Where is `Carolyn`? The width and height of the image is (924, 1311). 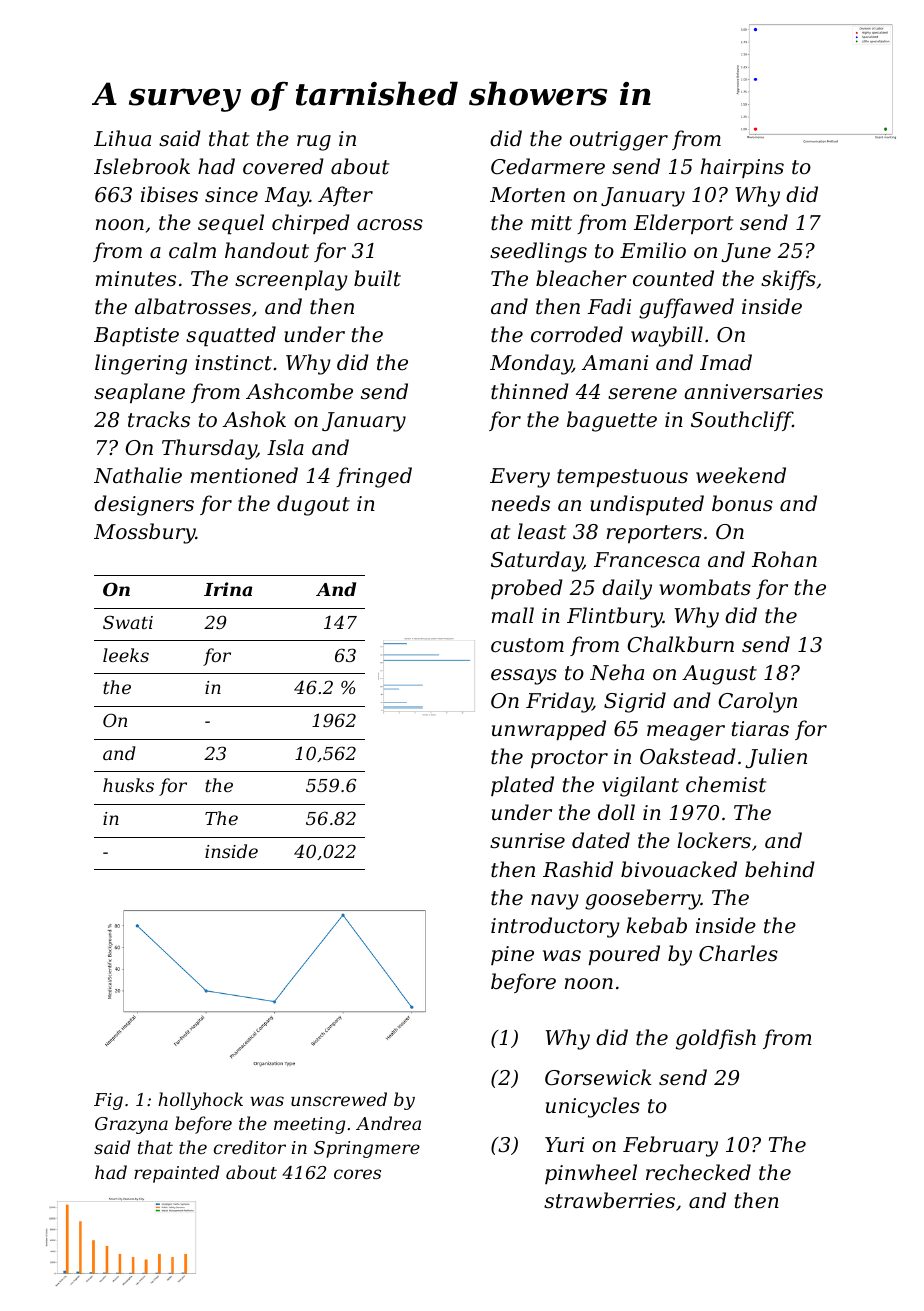
Carolyn is located at coordinates (757, 702).
